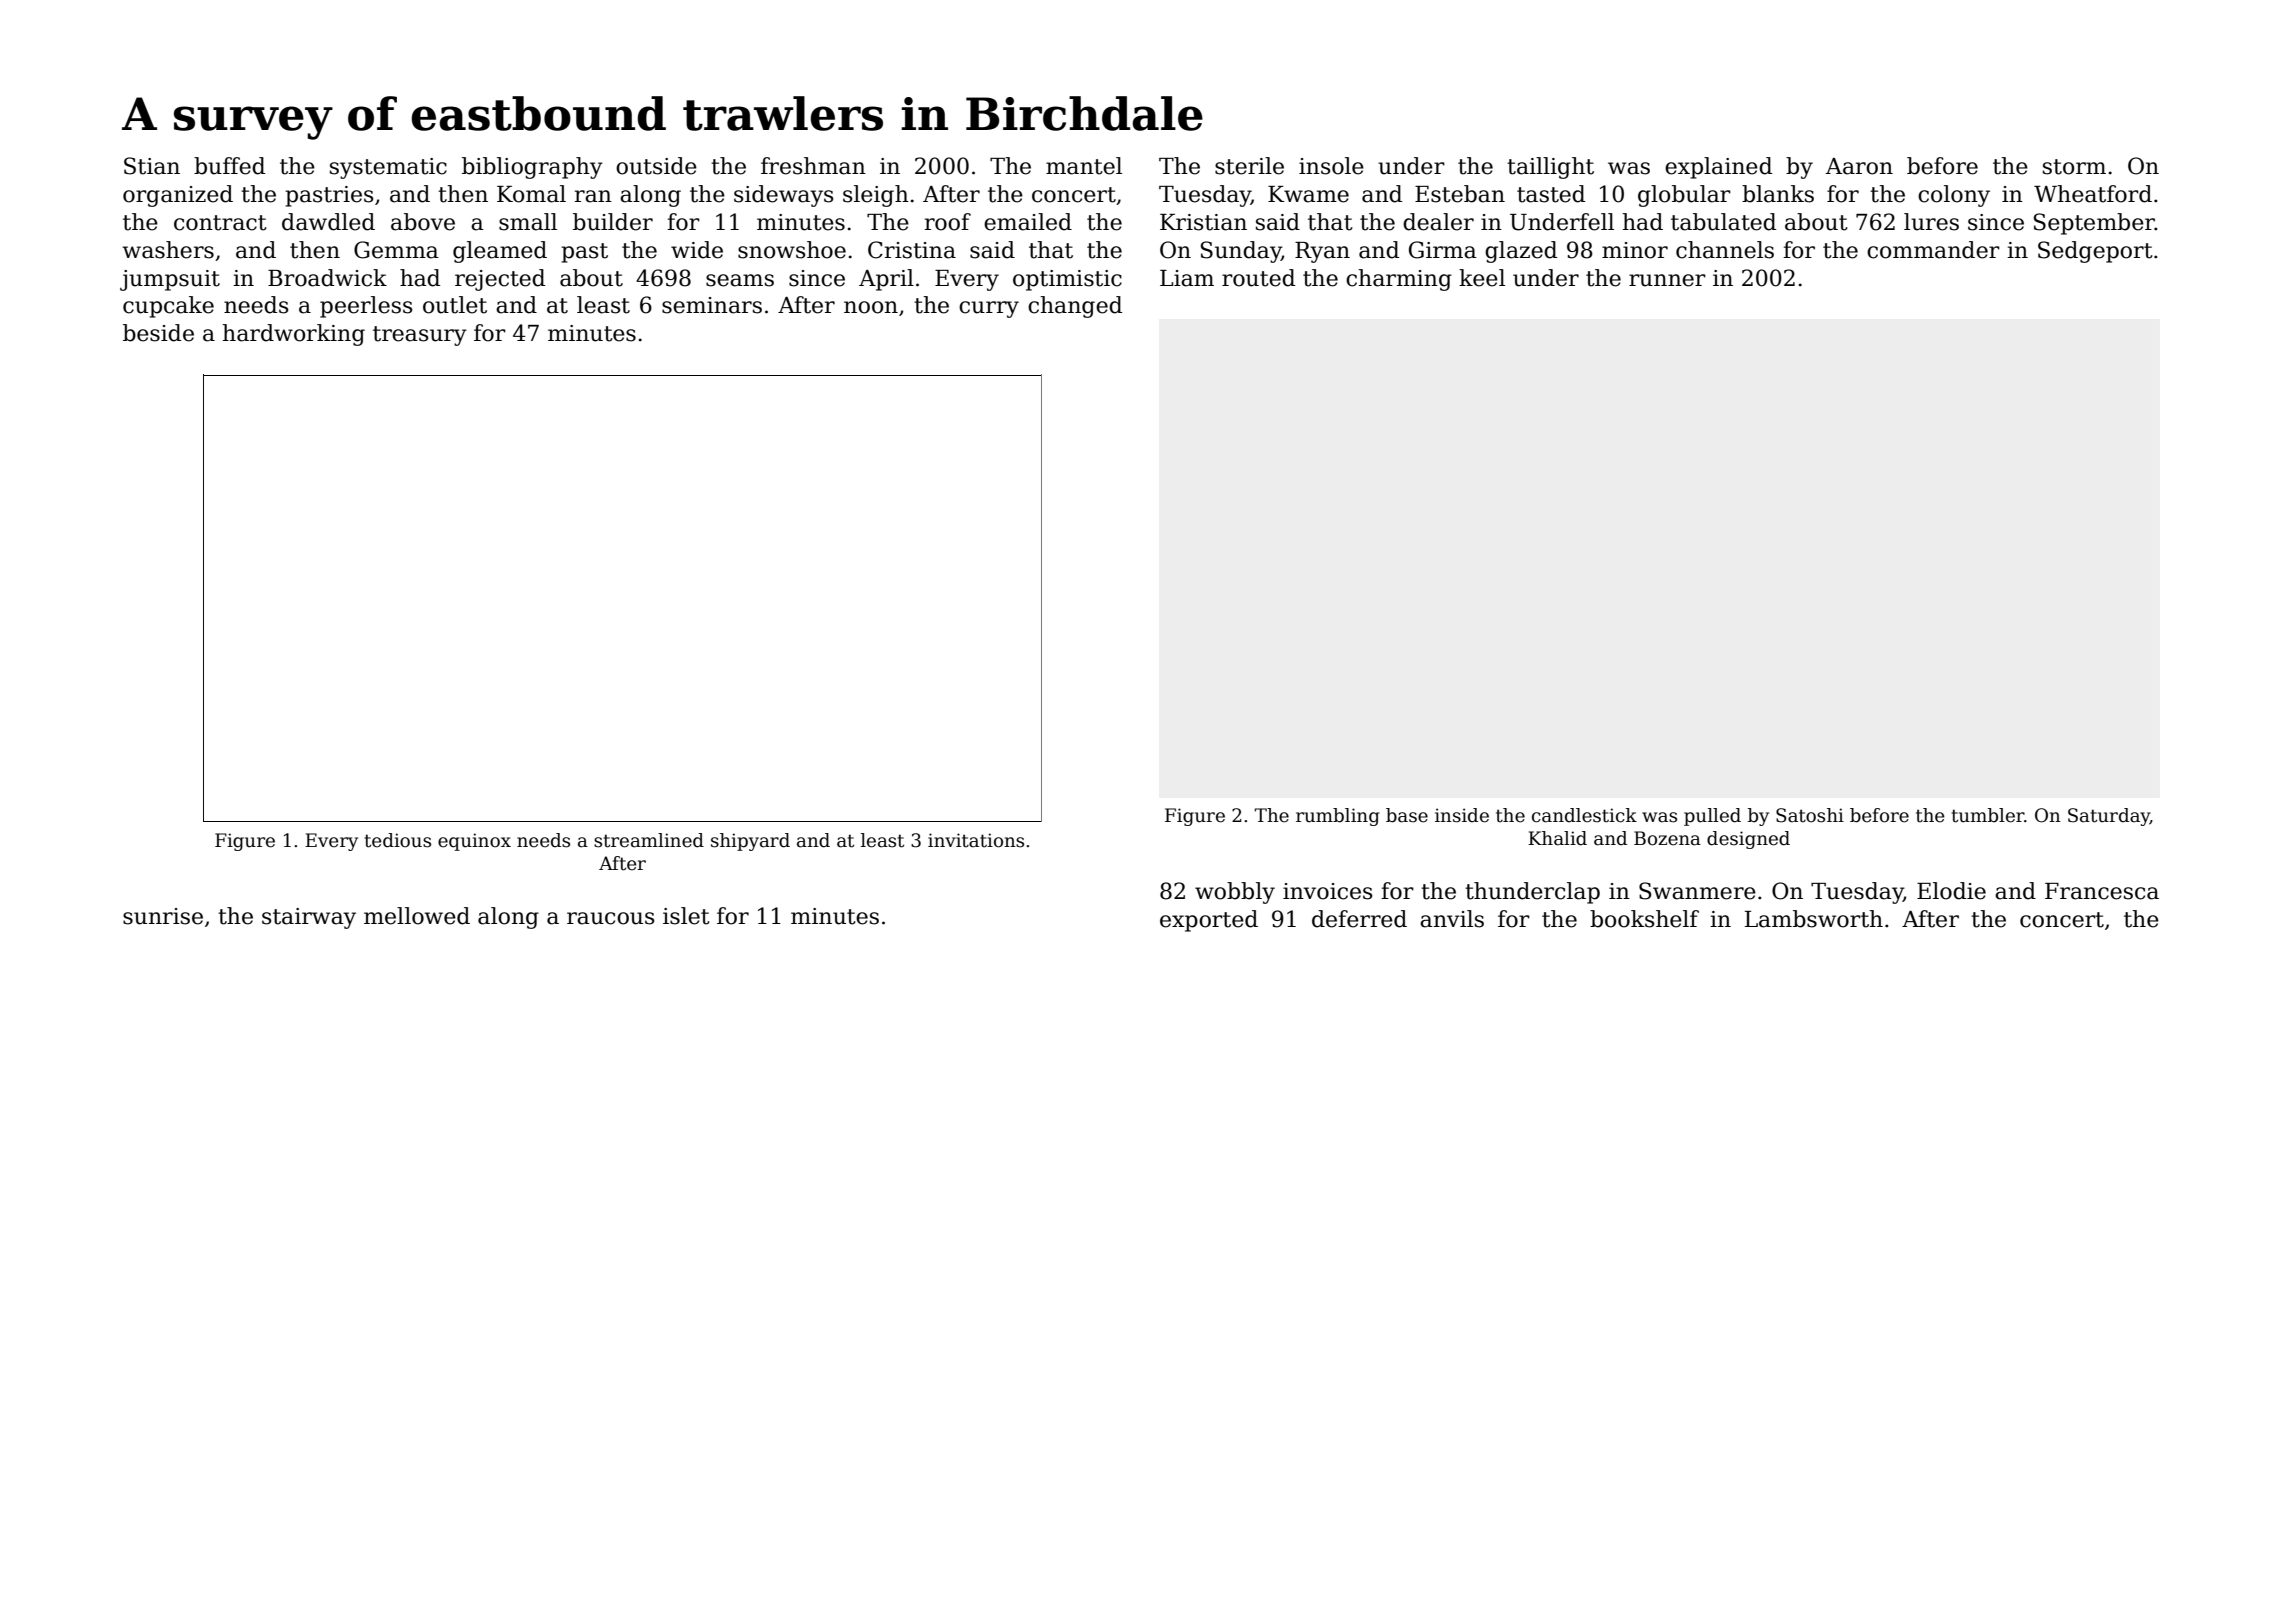 Image resolution: width=2282 pixels, height=1614 pixels. Describe the element at coordinates (1718, 168) in the screenshot. I see `explained` at that location.
